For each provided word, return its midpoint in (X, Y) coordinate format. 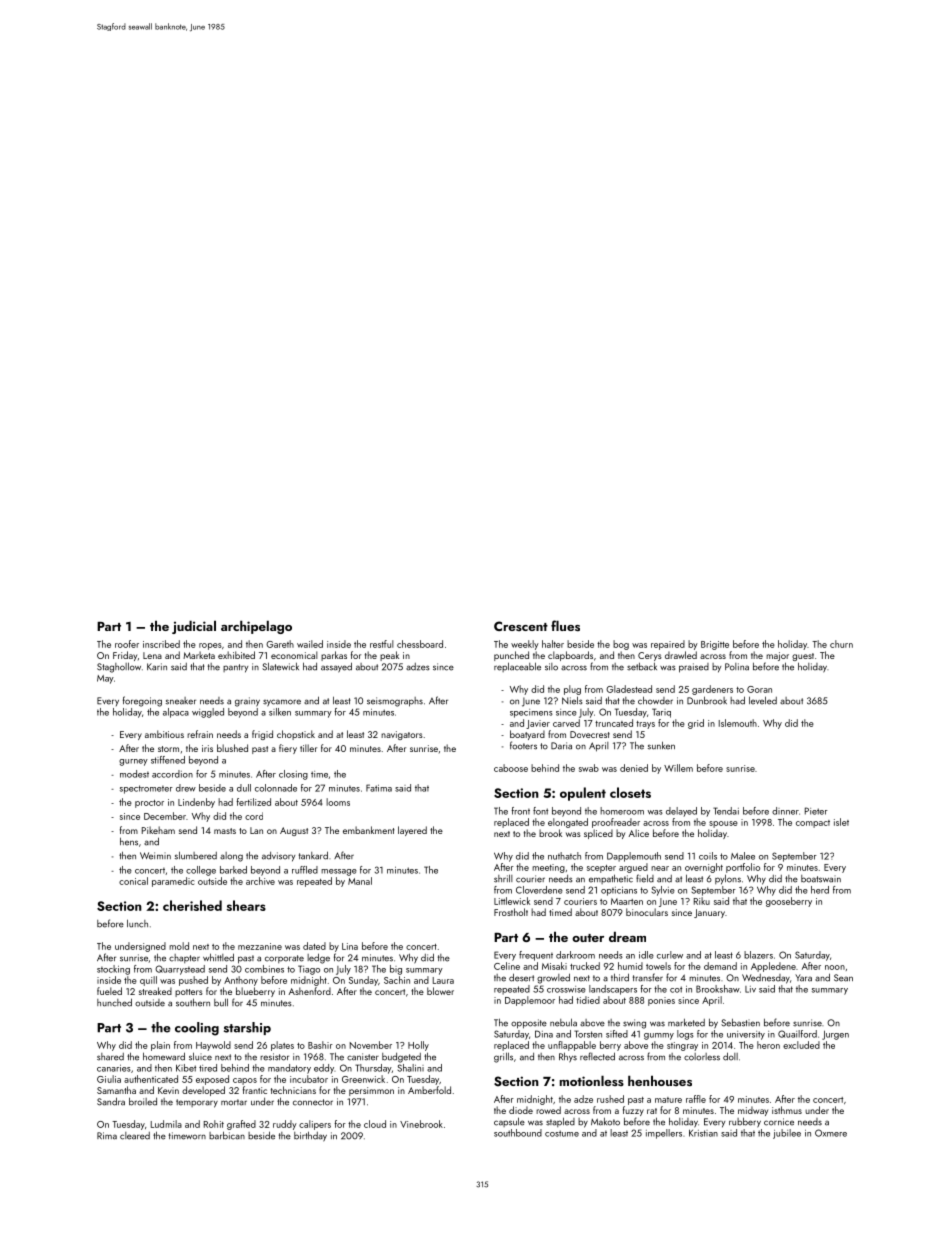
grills (503, 1057)
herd (820, 890)
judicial (194, 627)
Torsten (588, 1034)
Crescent (521, 626)
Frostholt (511, 912)
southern (193, 1002)
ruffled (305, 870)
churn (841, 644)
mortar (234, 1102)
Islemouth (738, 723)
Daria (561, 746)
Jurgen (835, 1035)
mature (668, 1100)
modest (134, 774)
